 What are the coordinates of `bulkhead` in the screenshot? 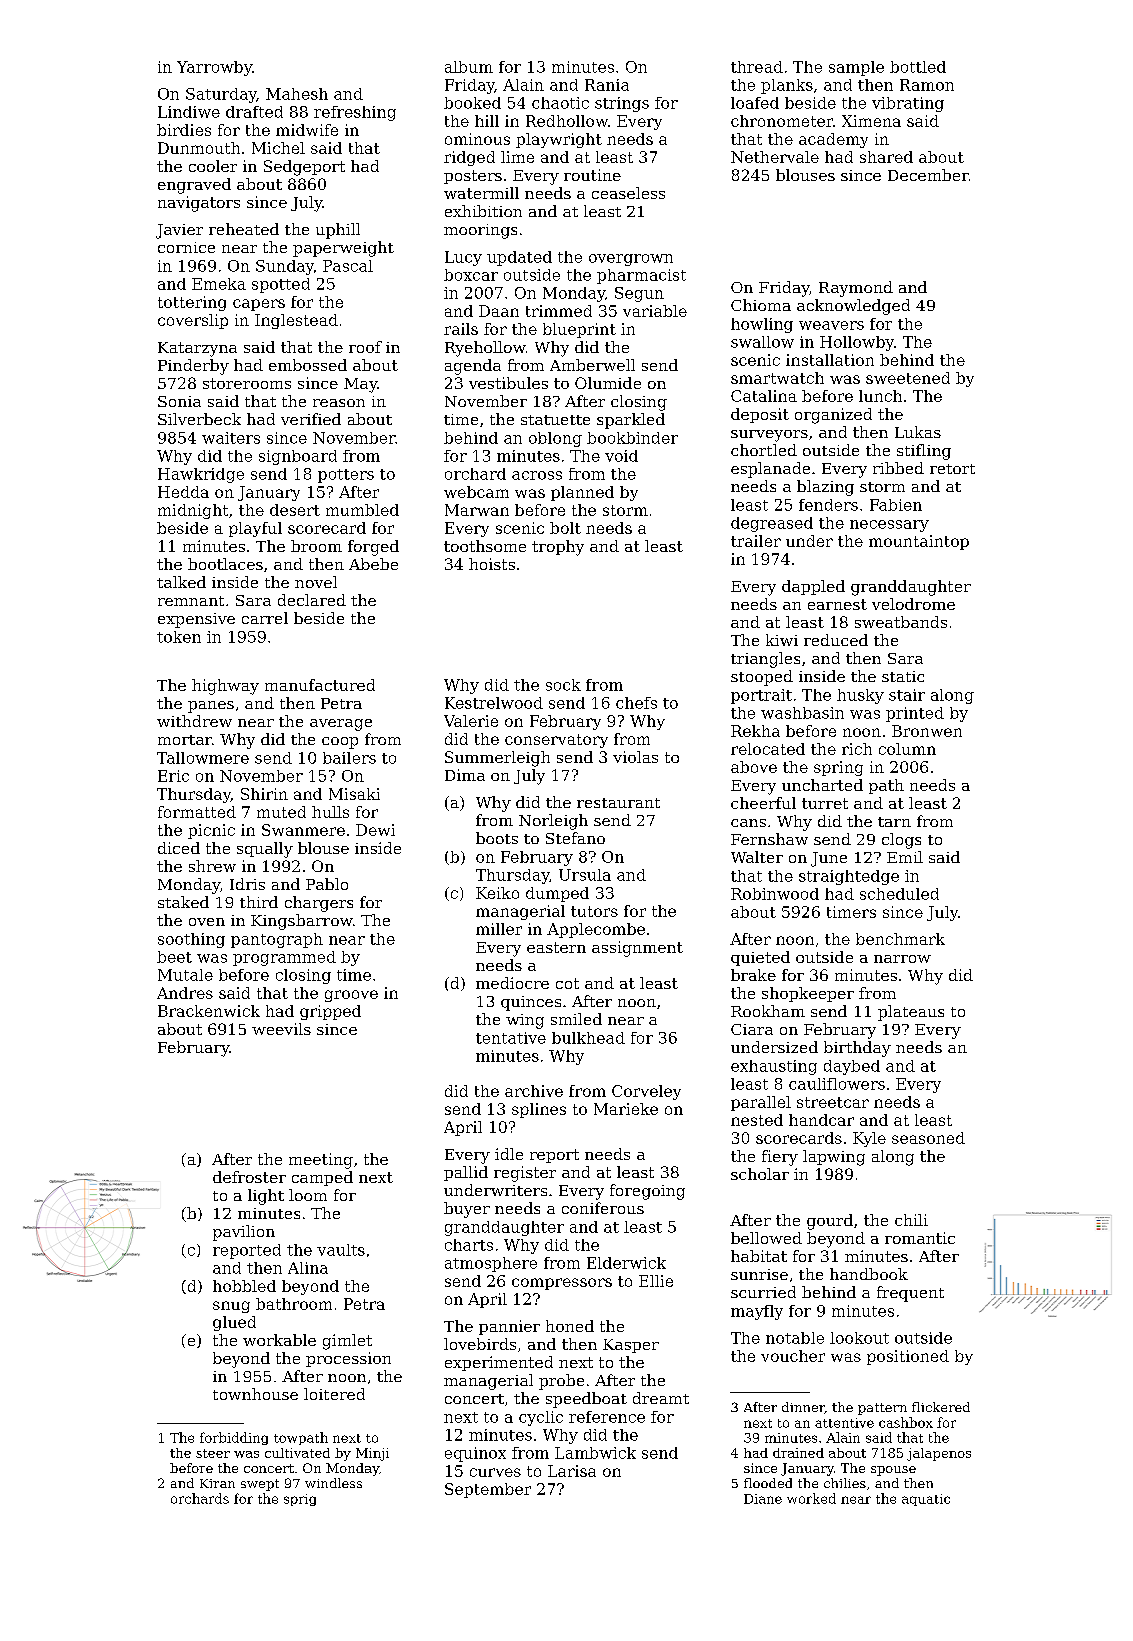 It's located at (588, 1038).
